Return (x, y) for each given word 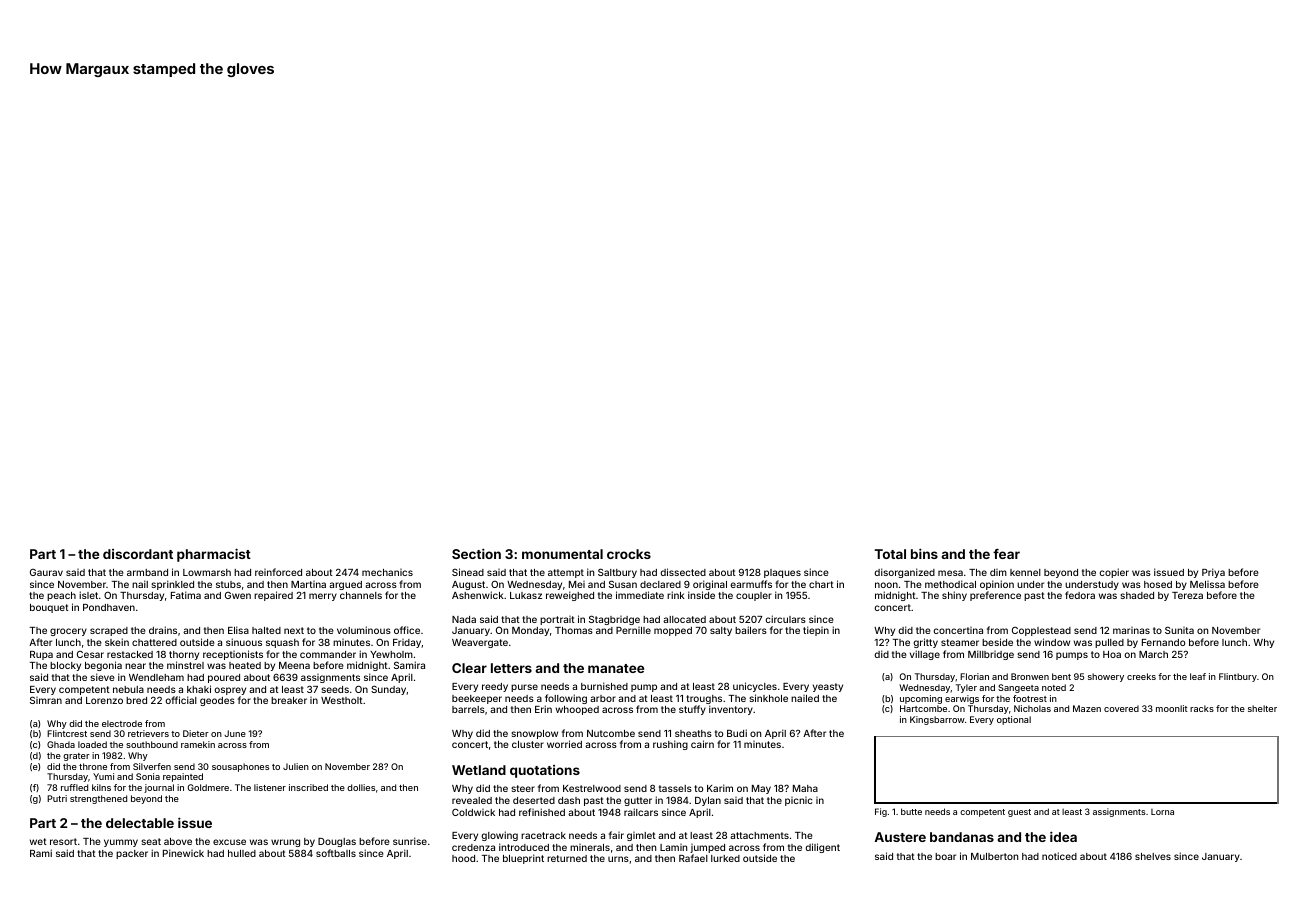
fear (1006, 554)
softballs (336, 853)
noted (1054, 687)
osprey (230, 691)
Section (476, 553)
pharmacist (214, 555)
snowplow (534, 734)
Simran (46, 700)
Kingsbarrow (937, 720)
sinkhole (768, 698)
